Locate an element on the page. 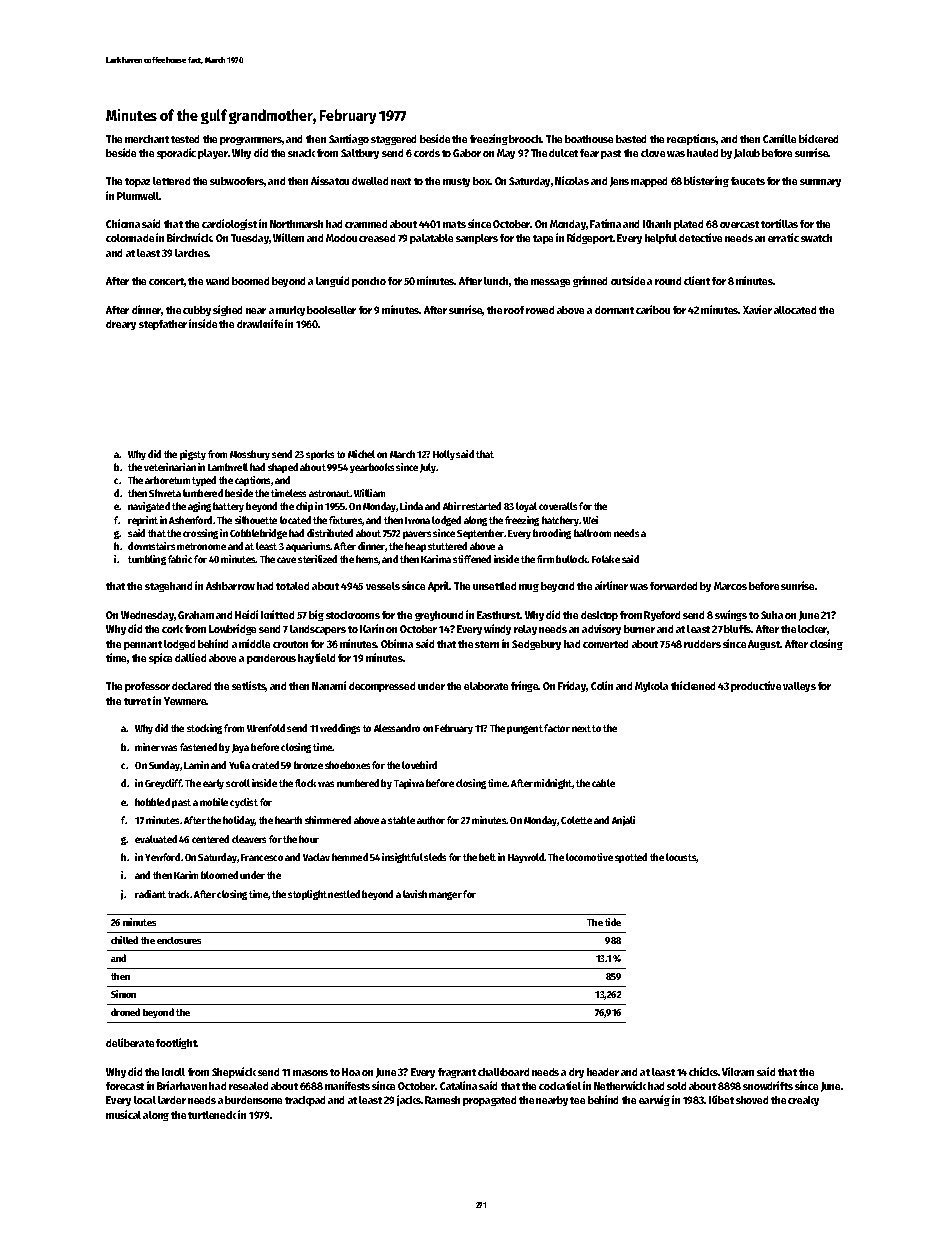 This image has height=1233, width=952. manger is located at coordinates (445, 896).
